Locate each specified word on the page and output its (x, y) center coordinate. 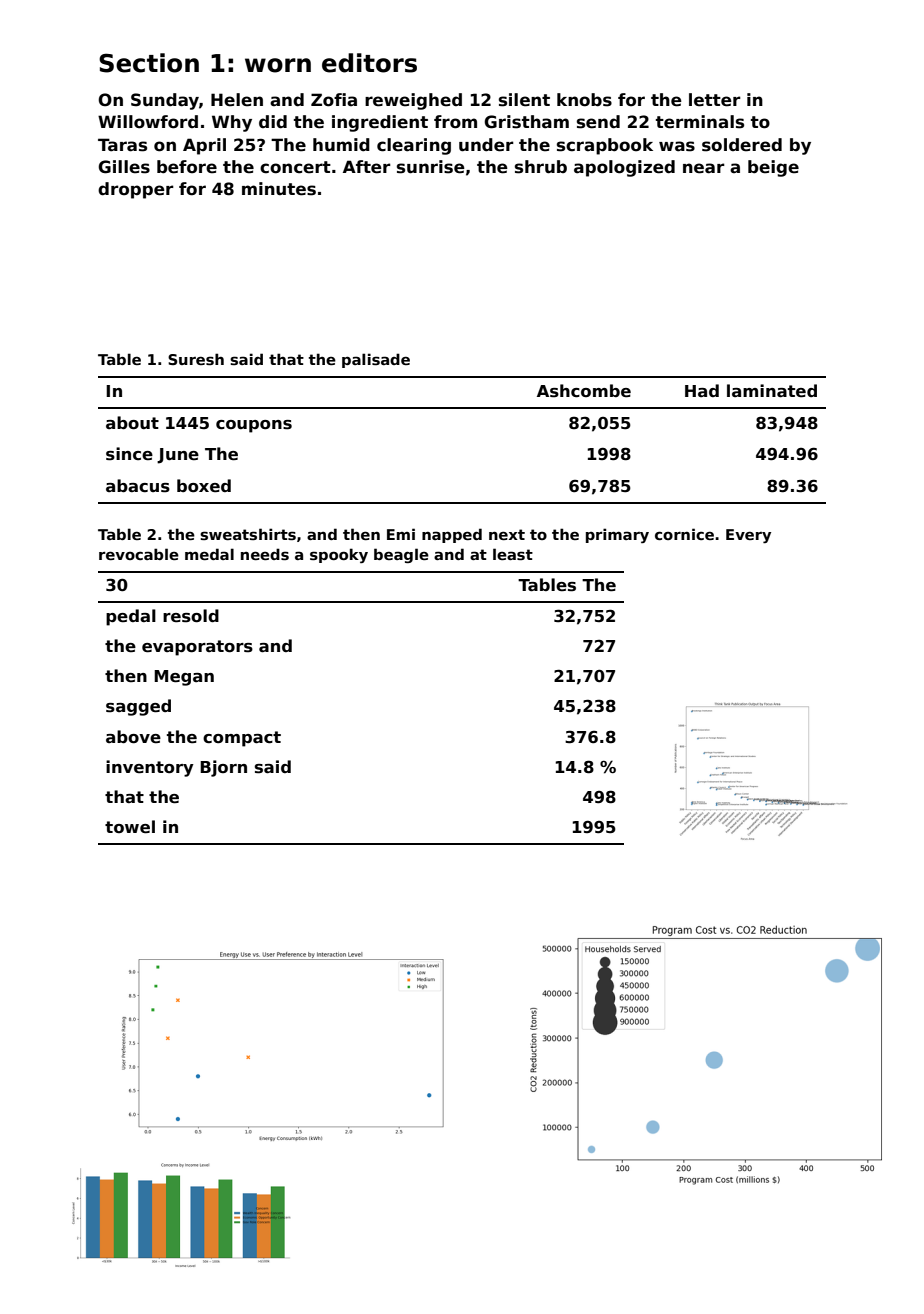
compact (242, 739)
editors (369, 63)
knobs (584, 100)
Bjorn (223, 768)
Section (149, 63)
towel (130, 827)
